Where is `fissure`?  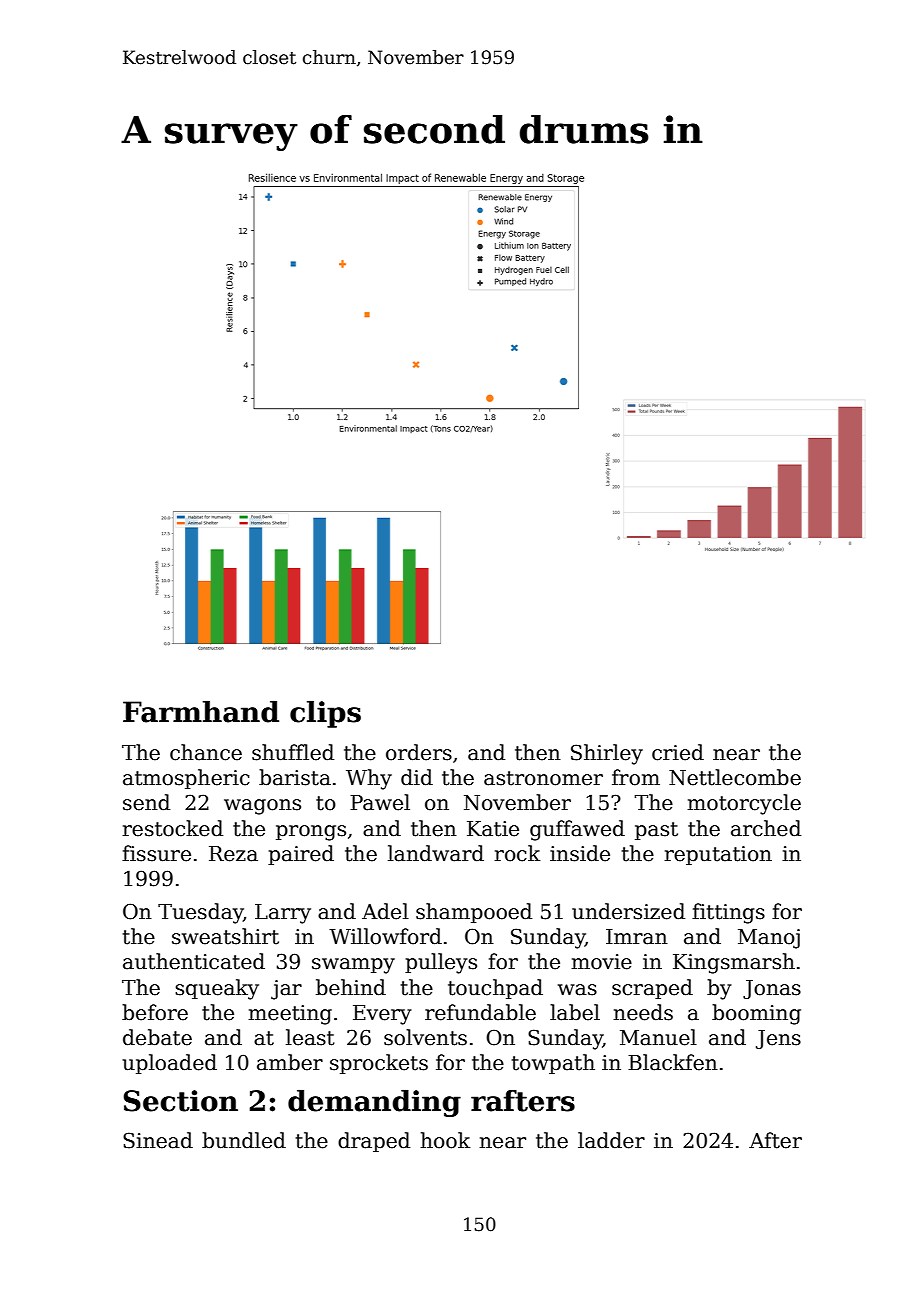 fissure is located at coordinates (156, 853).
